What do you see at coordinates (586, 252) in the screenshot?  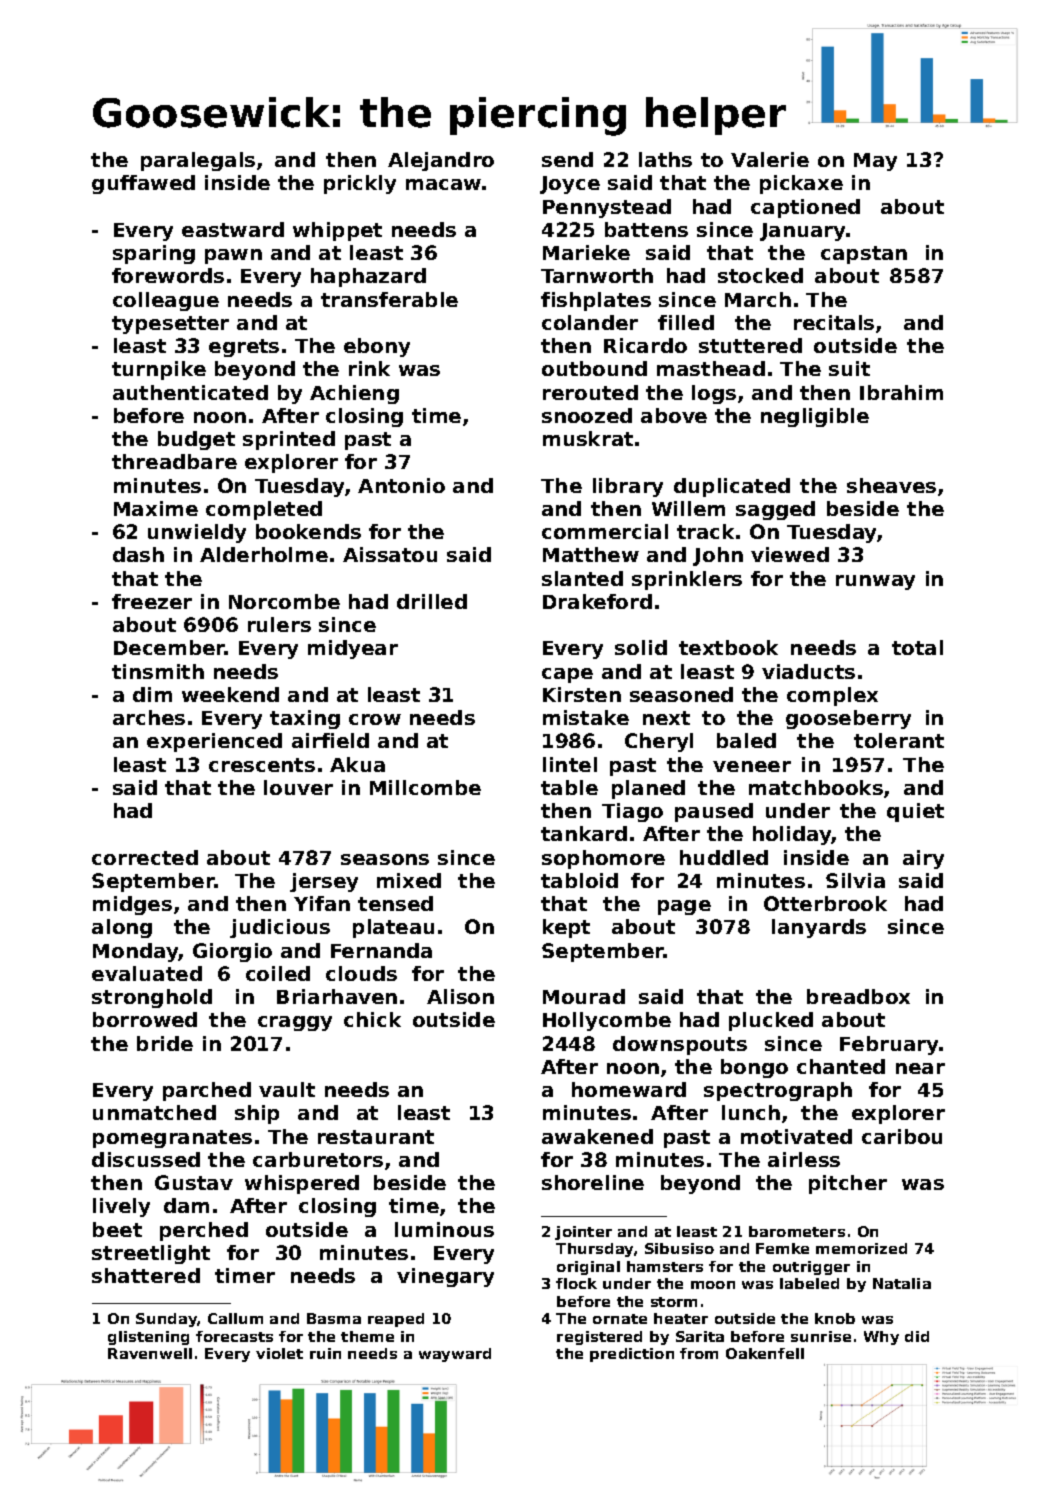 I see `Marieke` at bounding box center [586, 252].
